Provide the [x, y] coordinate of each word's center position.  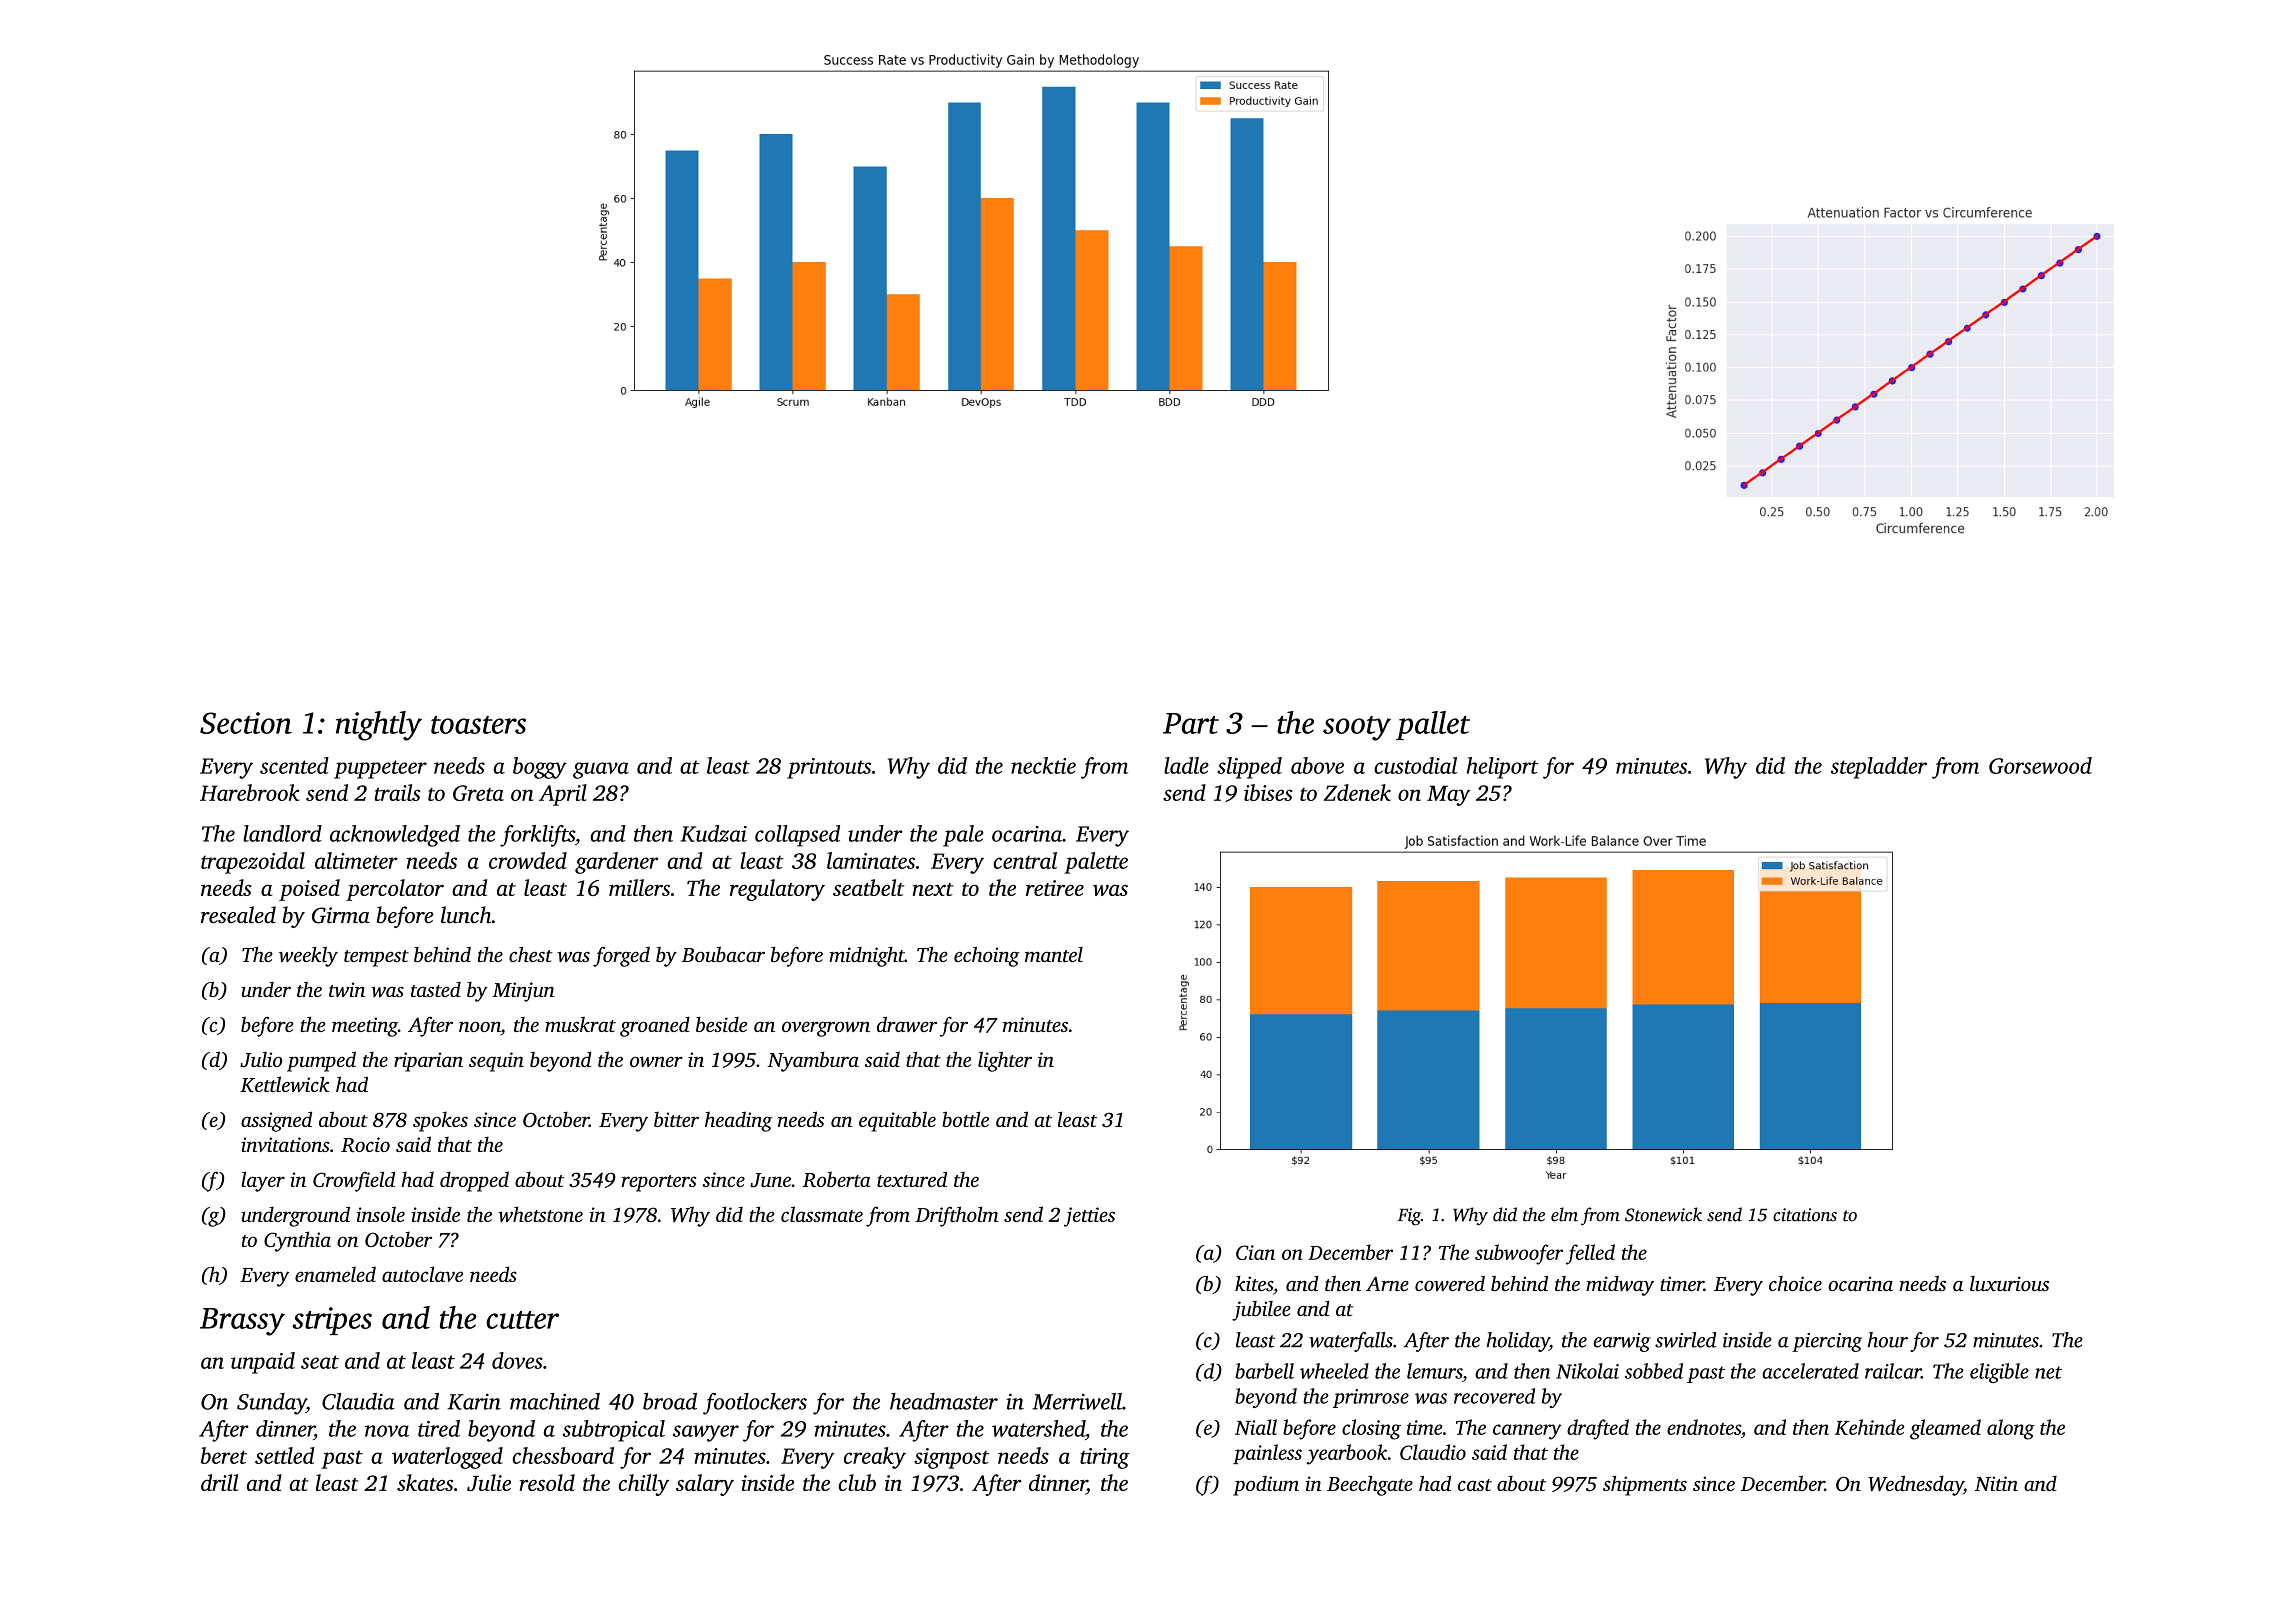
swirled [1686, 1340]
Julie [489, 1482]
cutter [522, 1320]
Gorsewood [2040, 765]
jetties [1089, 1217]
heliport [1503, 768]
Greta [478, 793]
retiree [1055, 888]
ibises [1268, 792]
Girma [341, 915]
